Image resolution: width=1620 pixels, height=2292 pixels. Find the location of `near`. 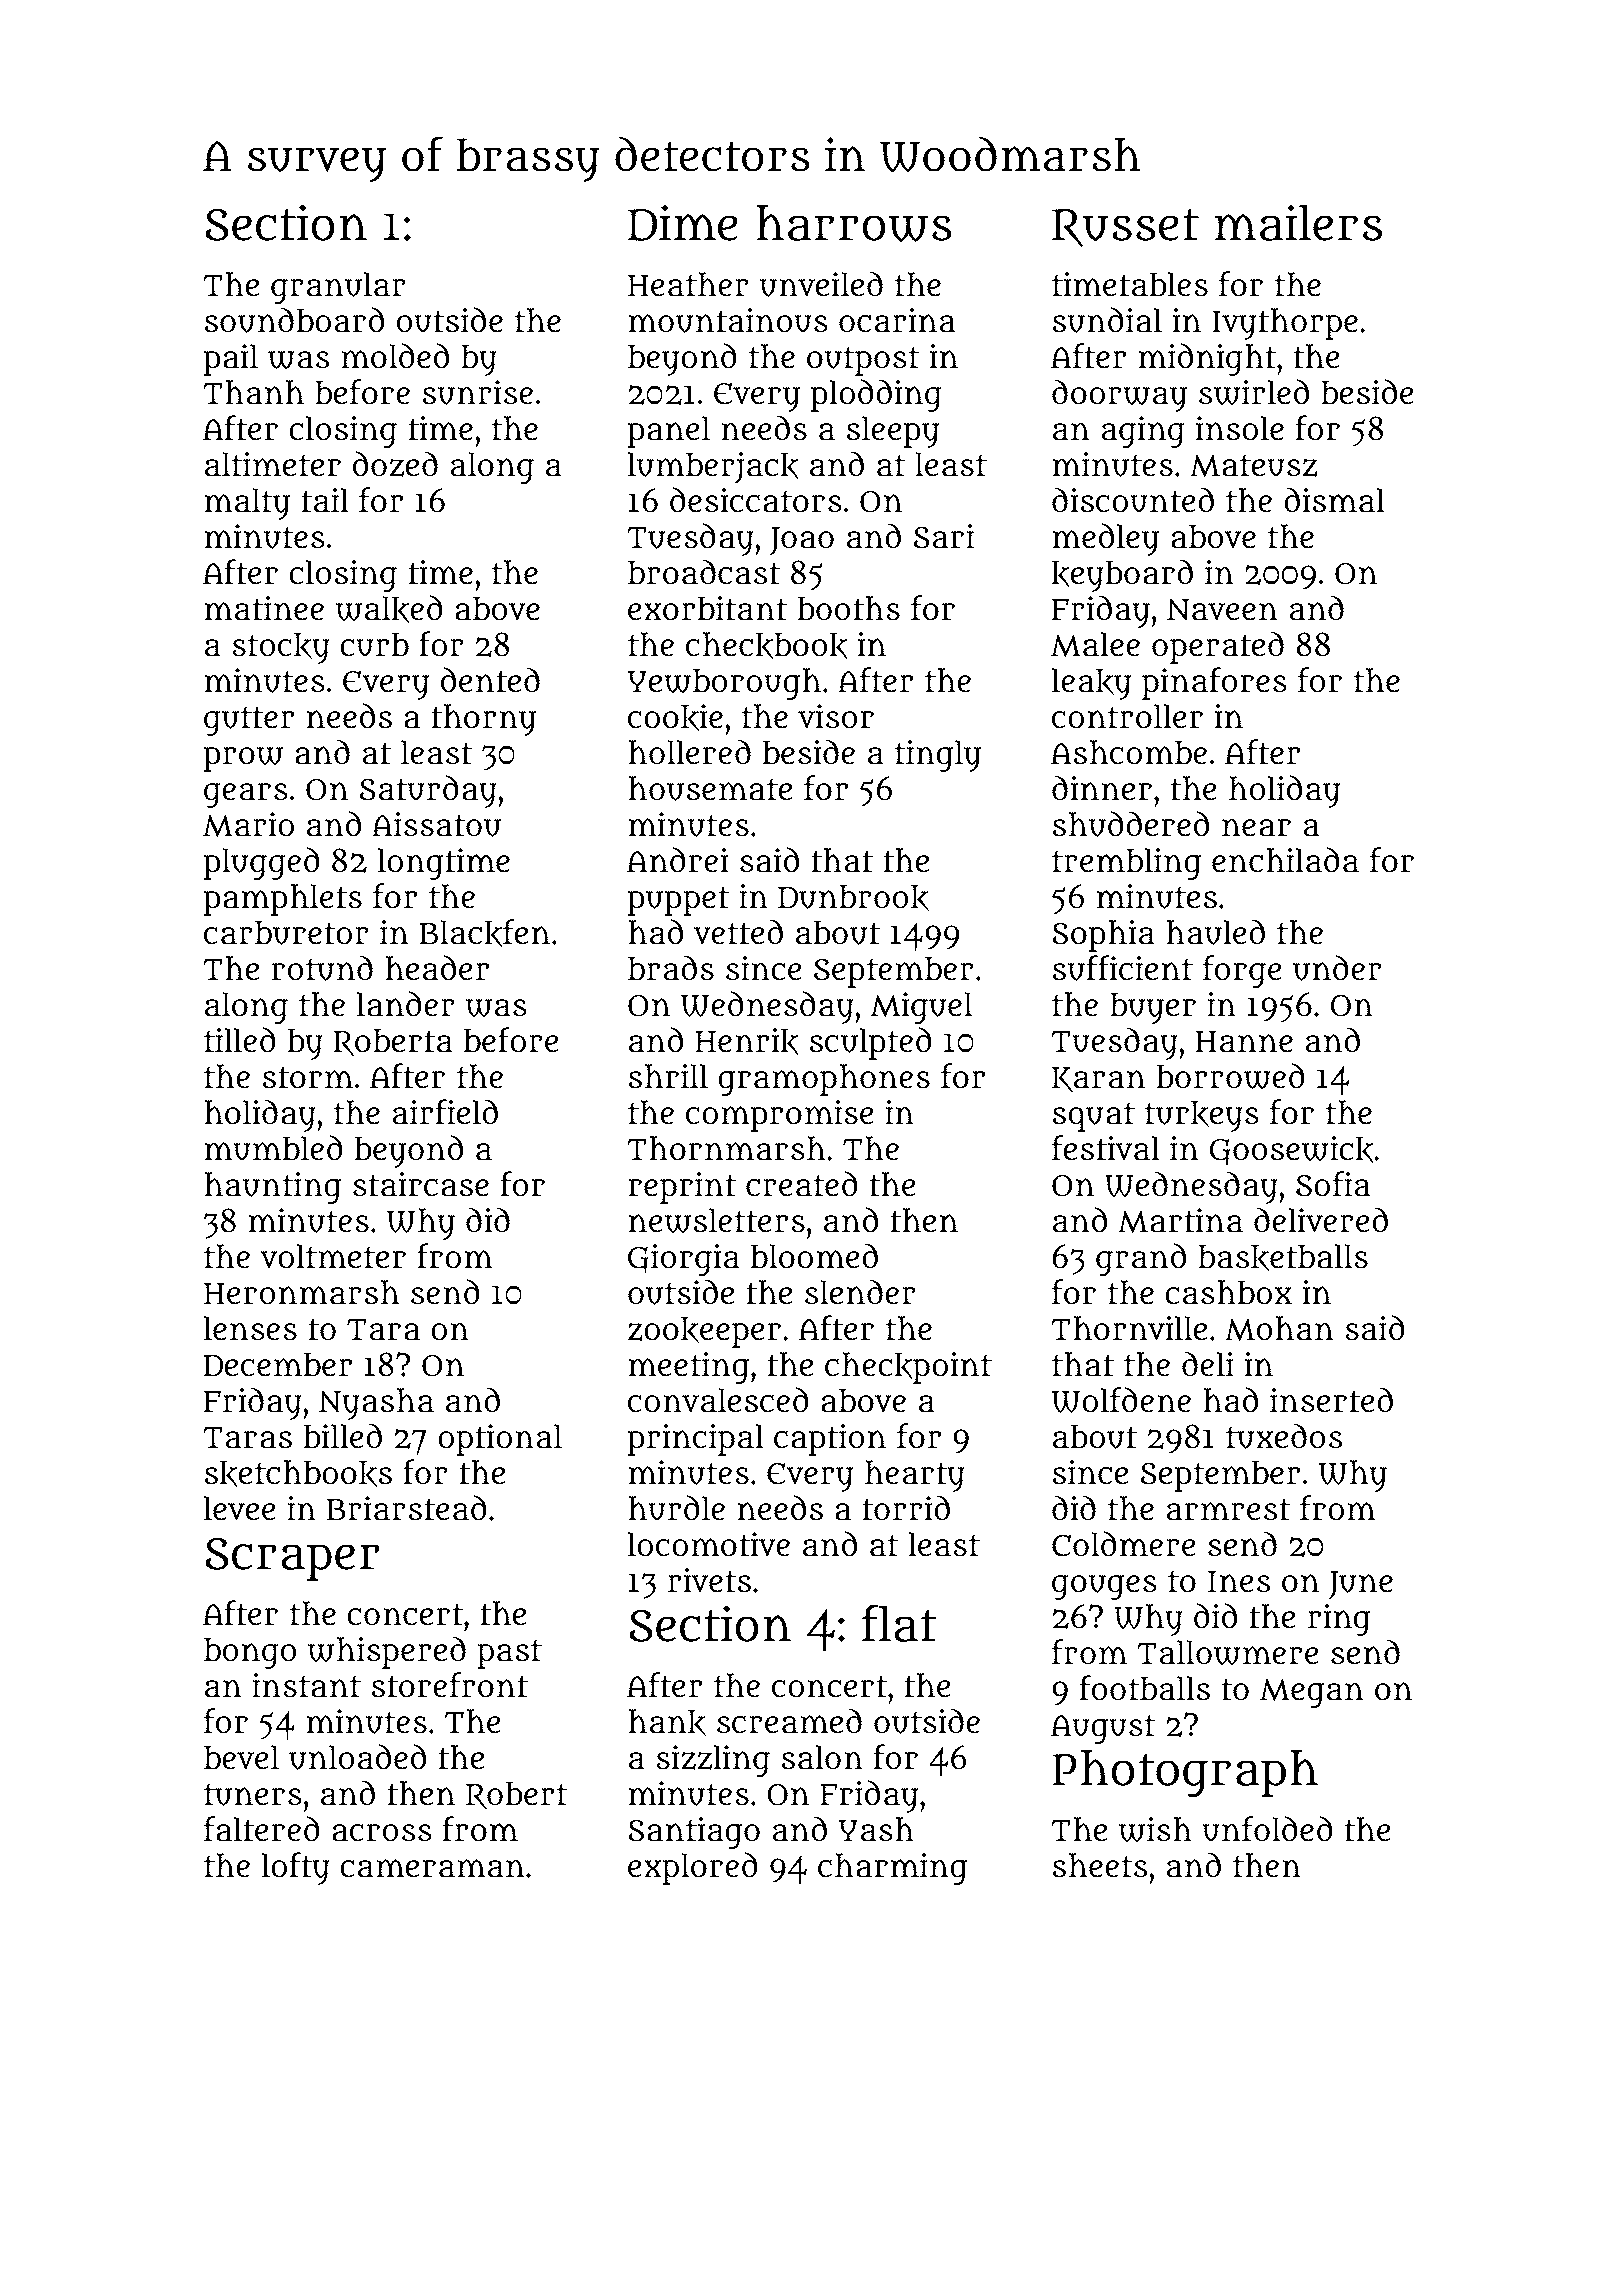

near is located at coordinates (1256, 827).
